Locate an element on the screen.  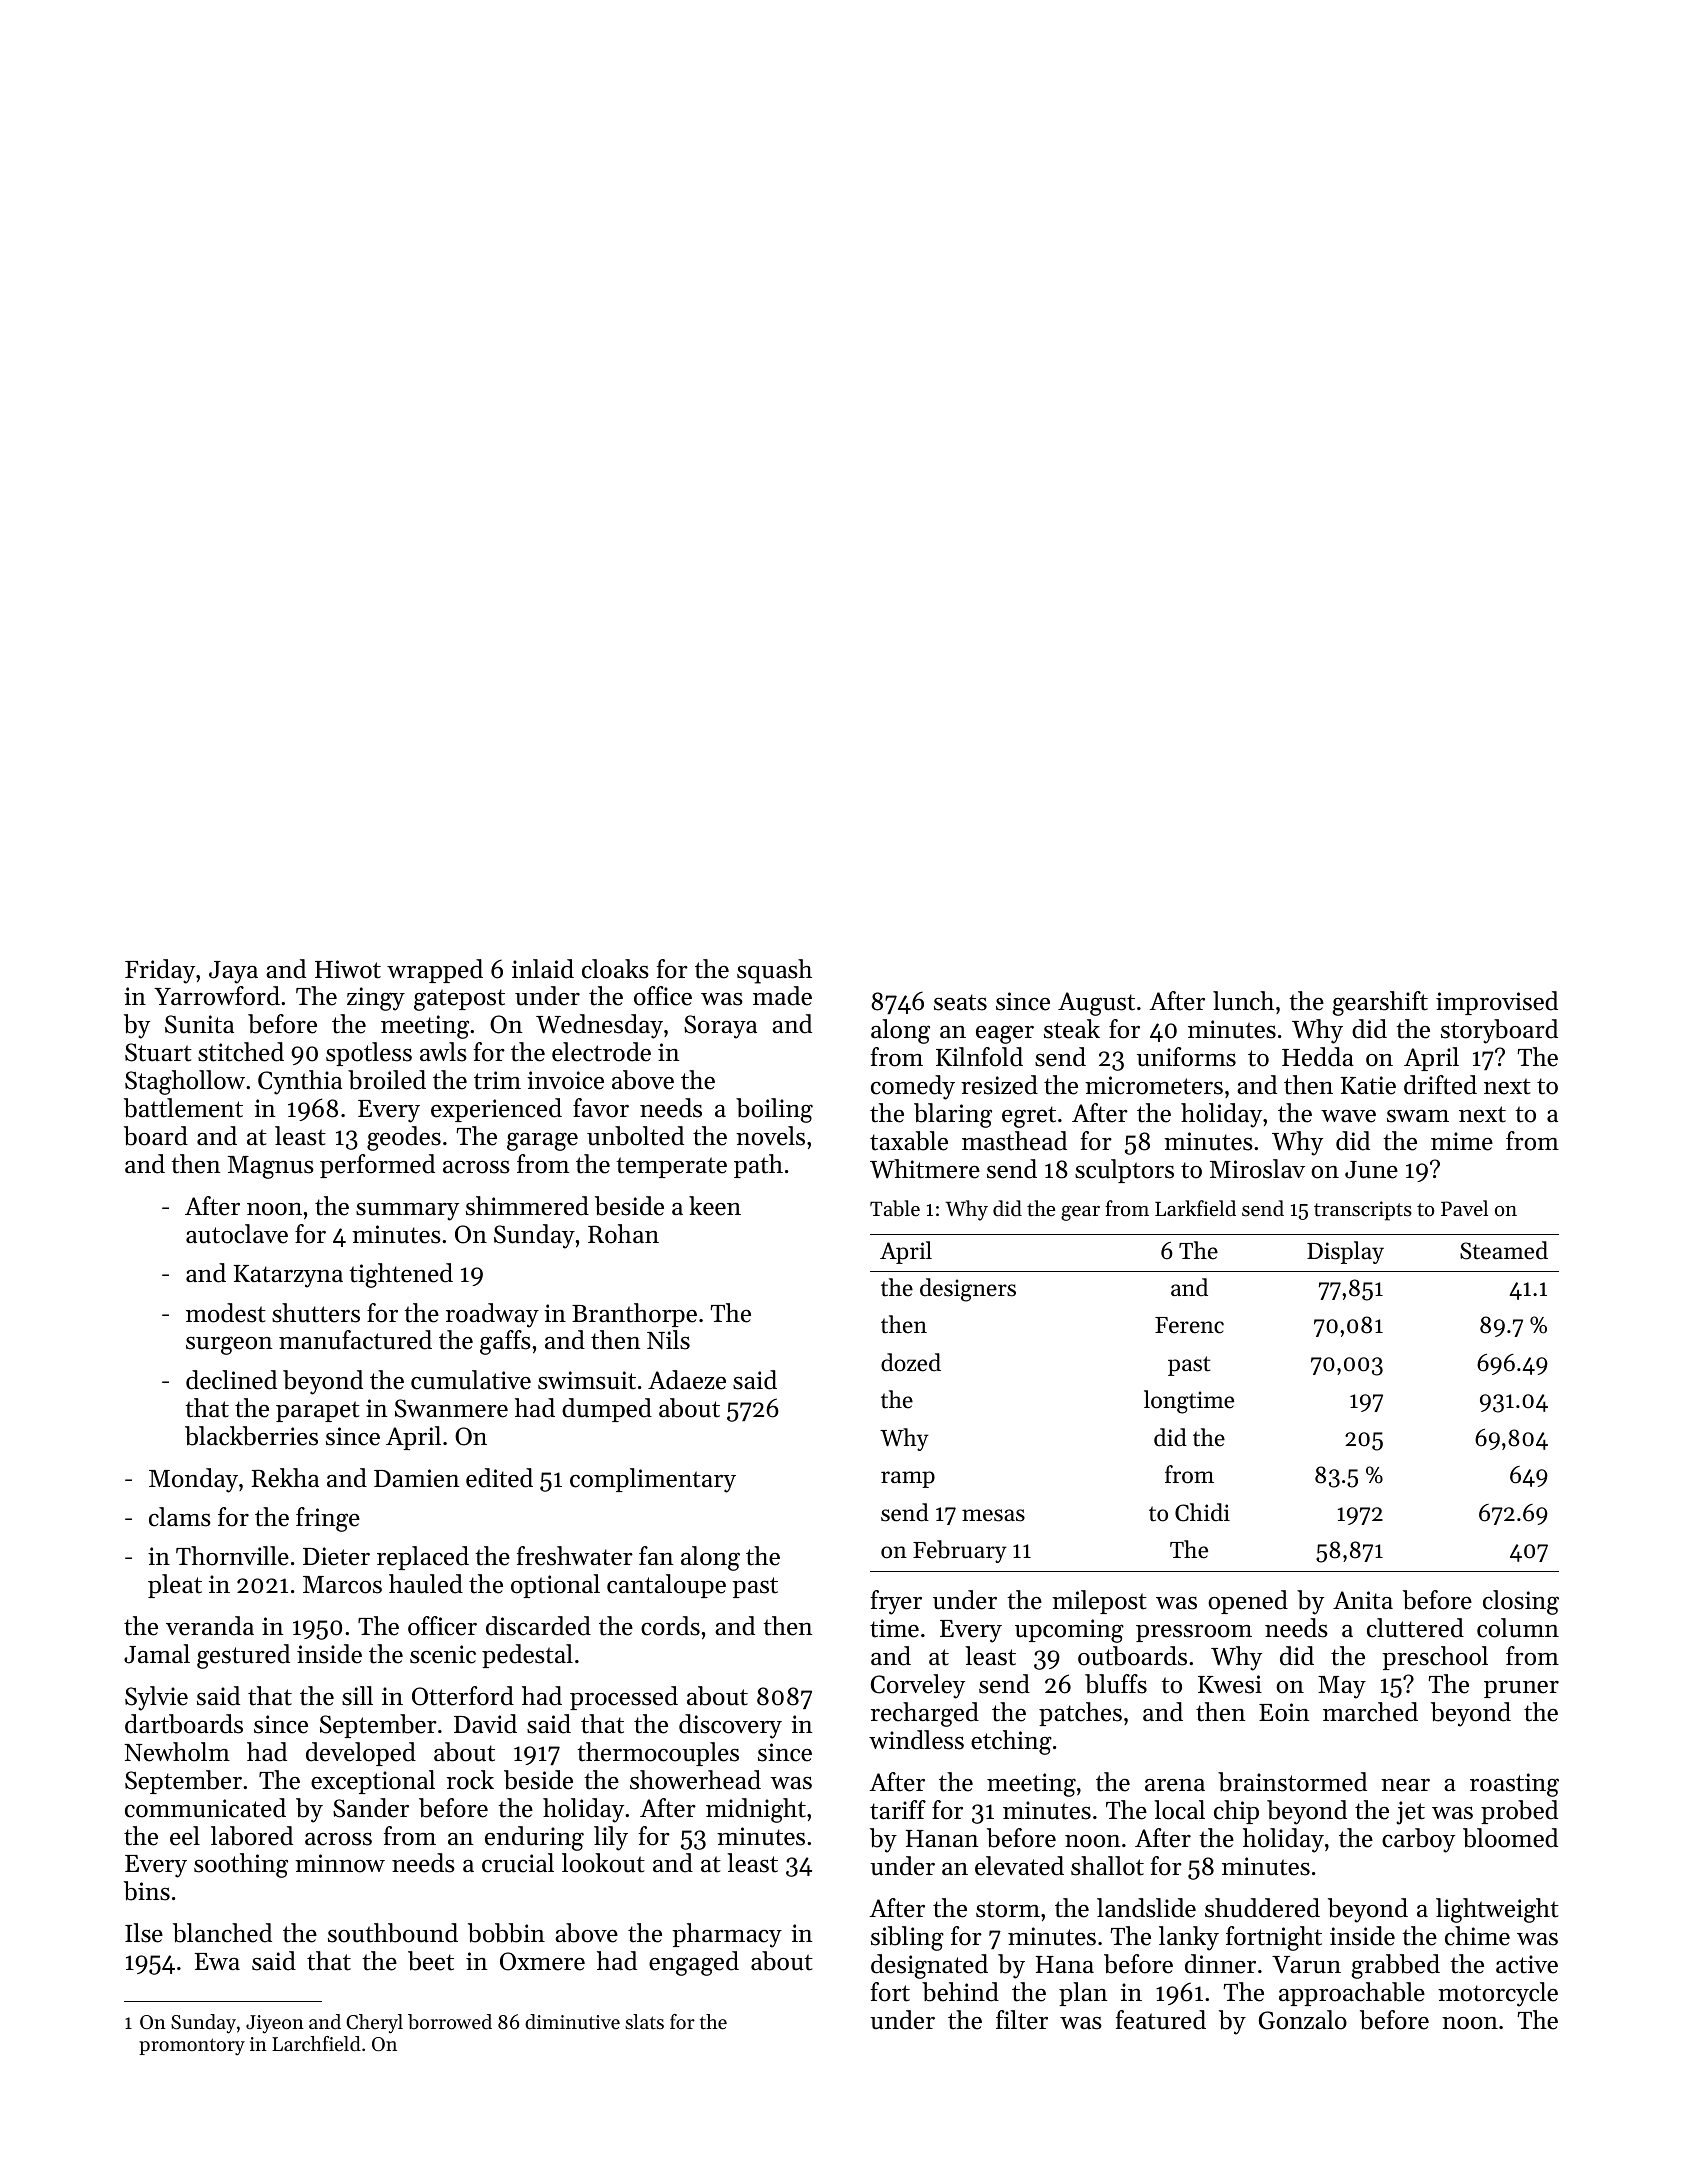
Friday is located at coordinates (160, 971).
